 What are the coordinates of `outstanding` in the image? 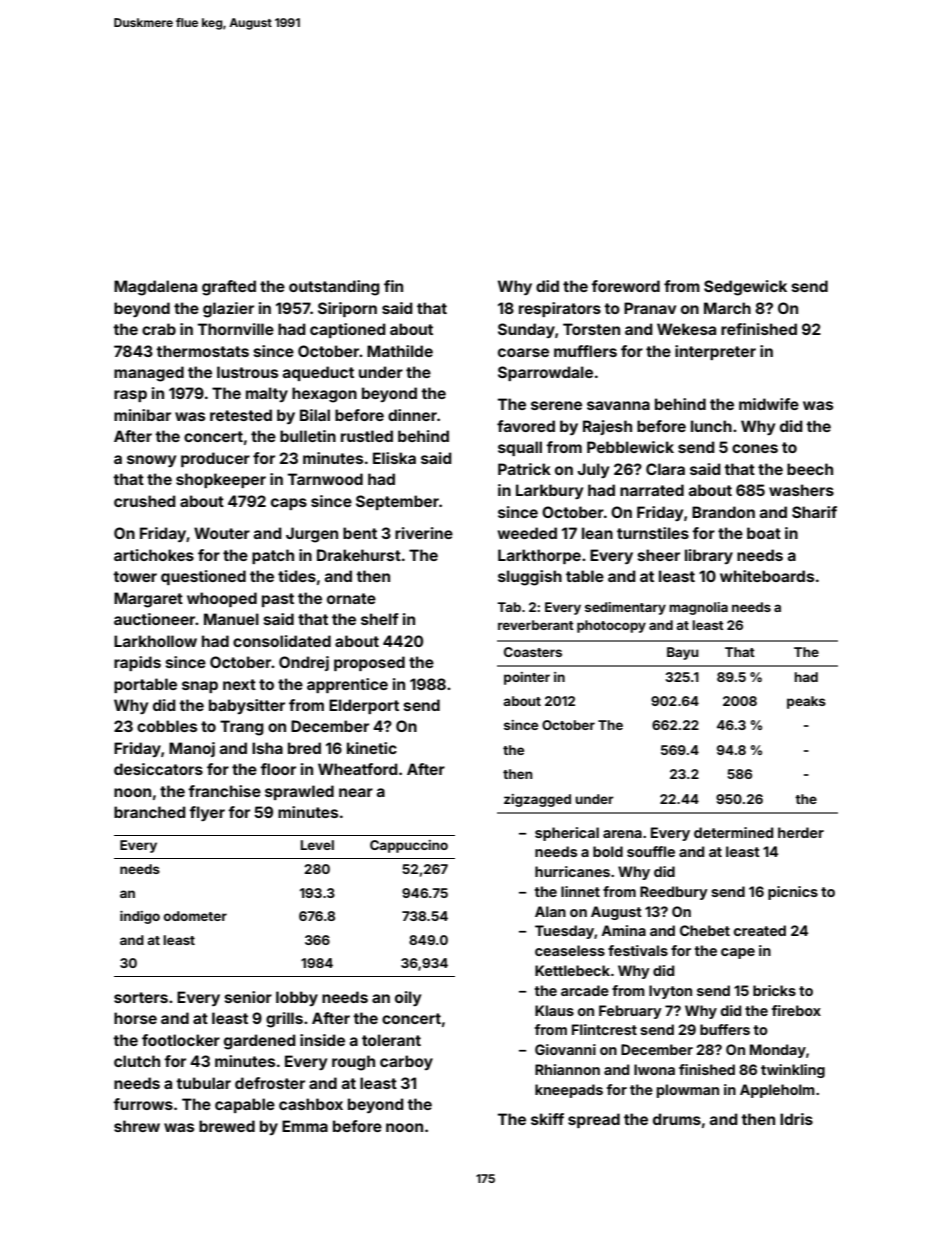 It's located at (334, 288).
